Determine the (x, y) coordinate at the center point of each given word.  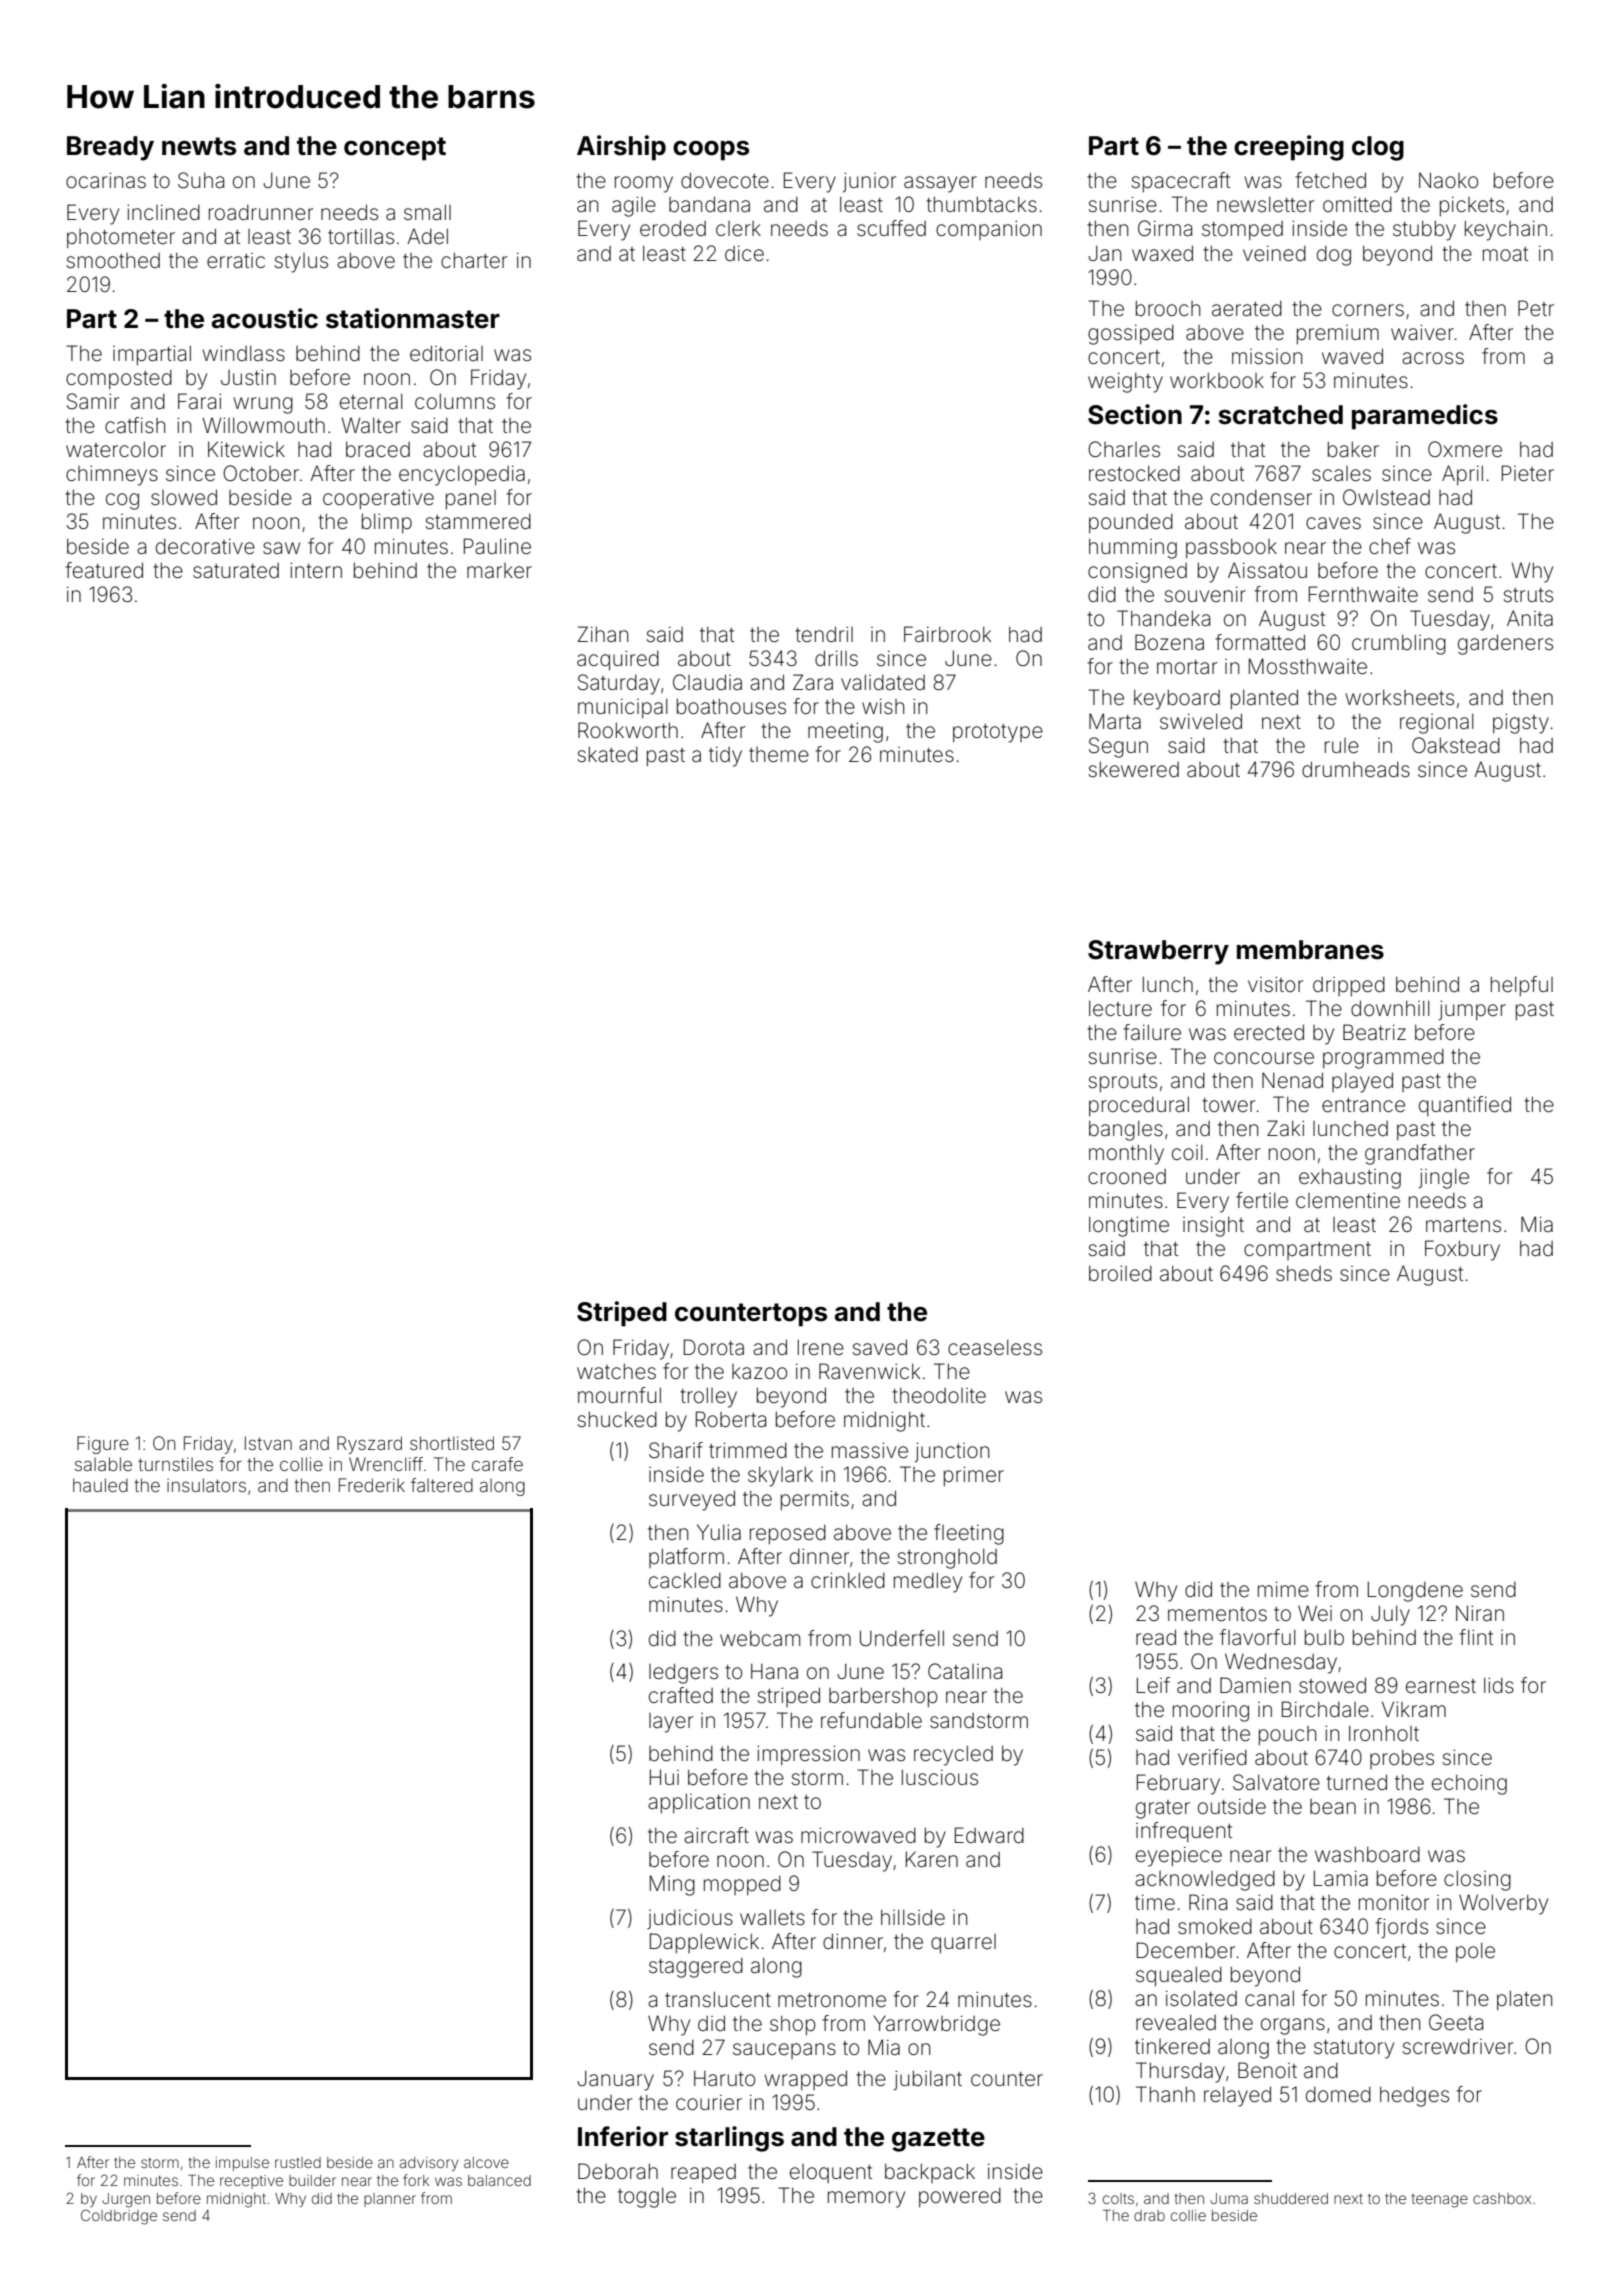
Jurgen (126, 2200)
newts (199, 146)
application (699, 1803)
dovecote (725, 180)
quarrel (963, 1944)
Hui (664, 1777)
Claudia (707, 682)
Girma (1165, 228)
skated (608, 754)
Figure (103, 1445)
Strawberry (1158, 952)
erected (1269, 1032)
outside (1232, 1806)
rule (1342, 746)
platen (1524, 2000)
